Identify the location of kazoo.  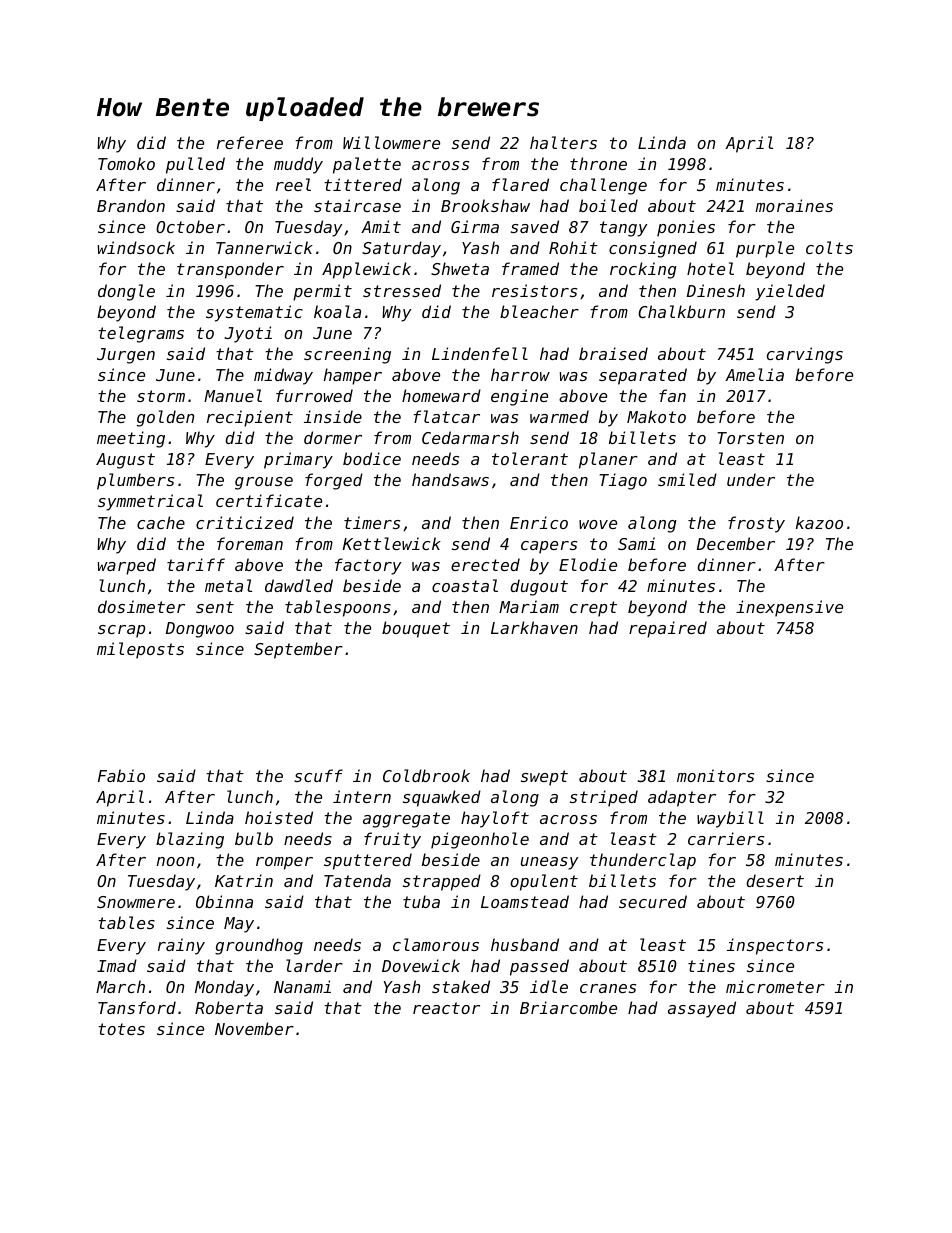
(819, 522).
